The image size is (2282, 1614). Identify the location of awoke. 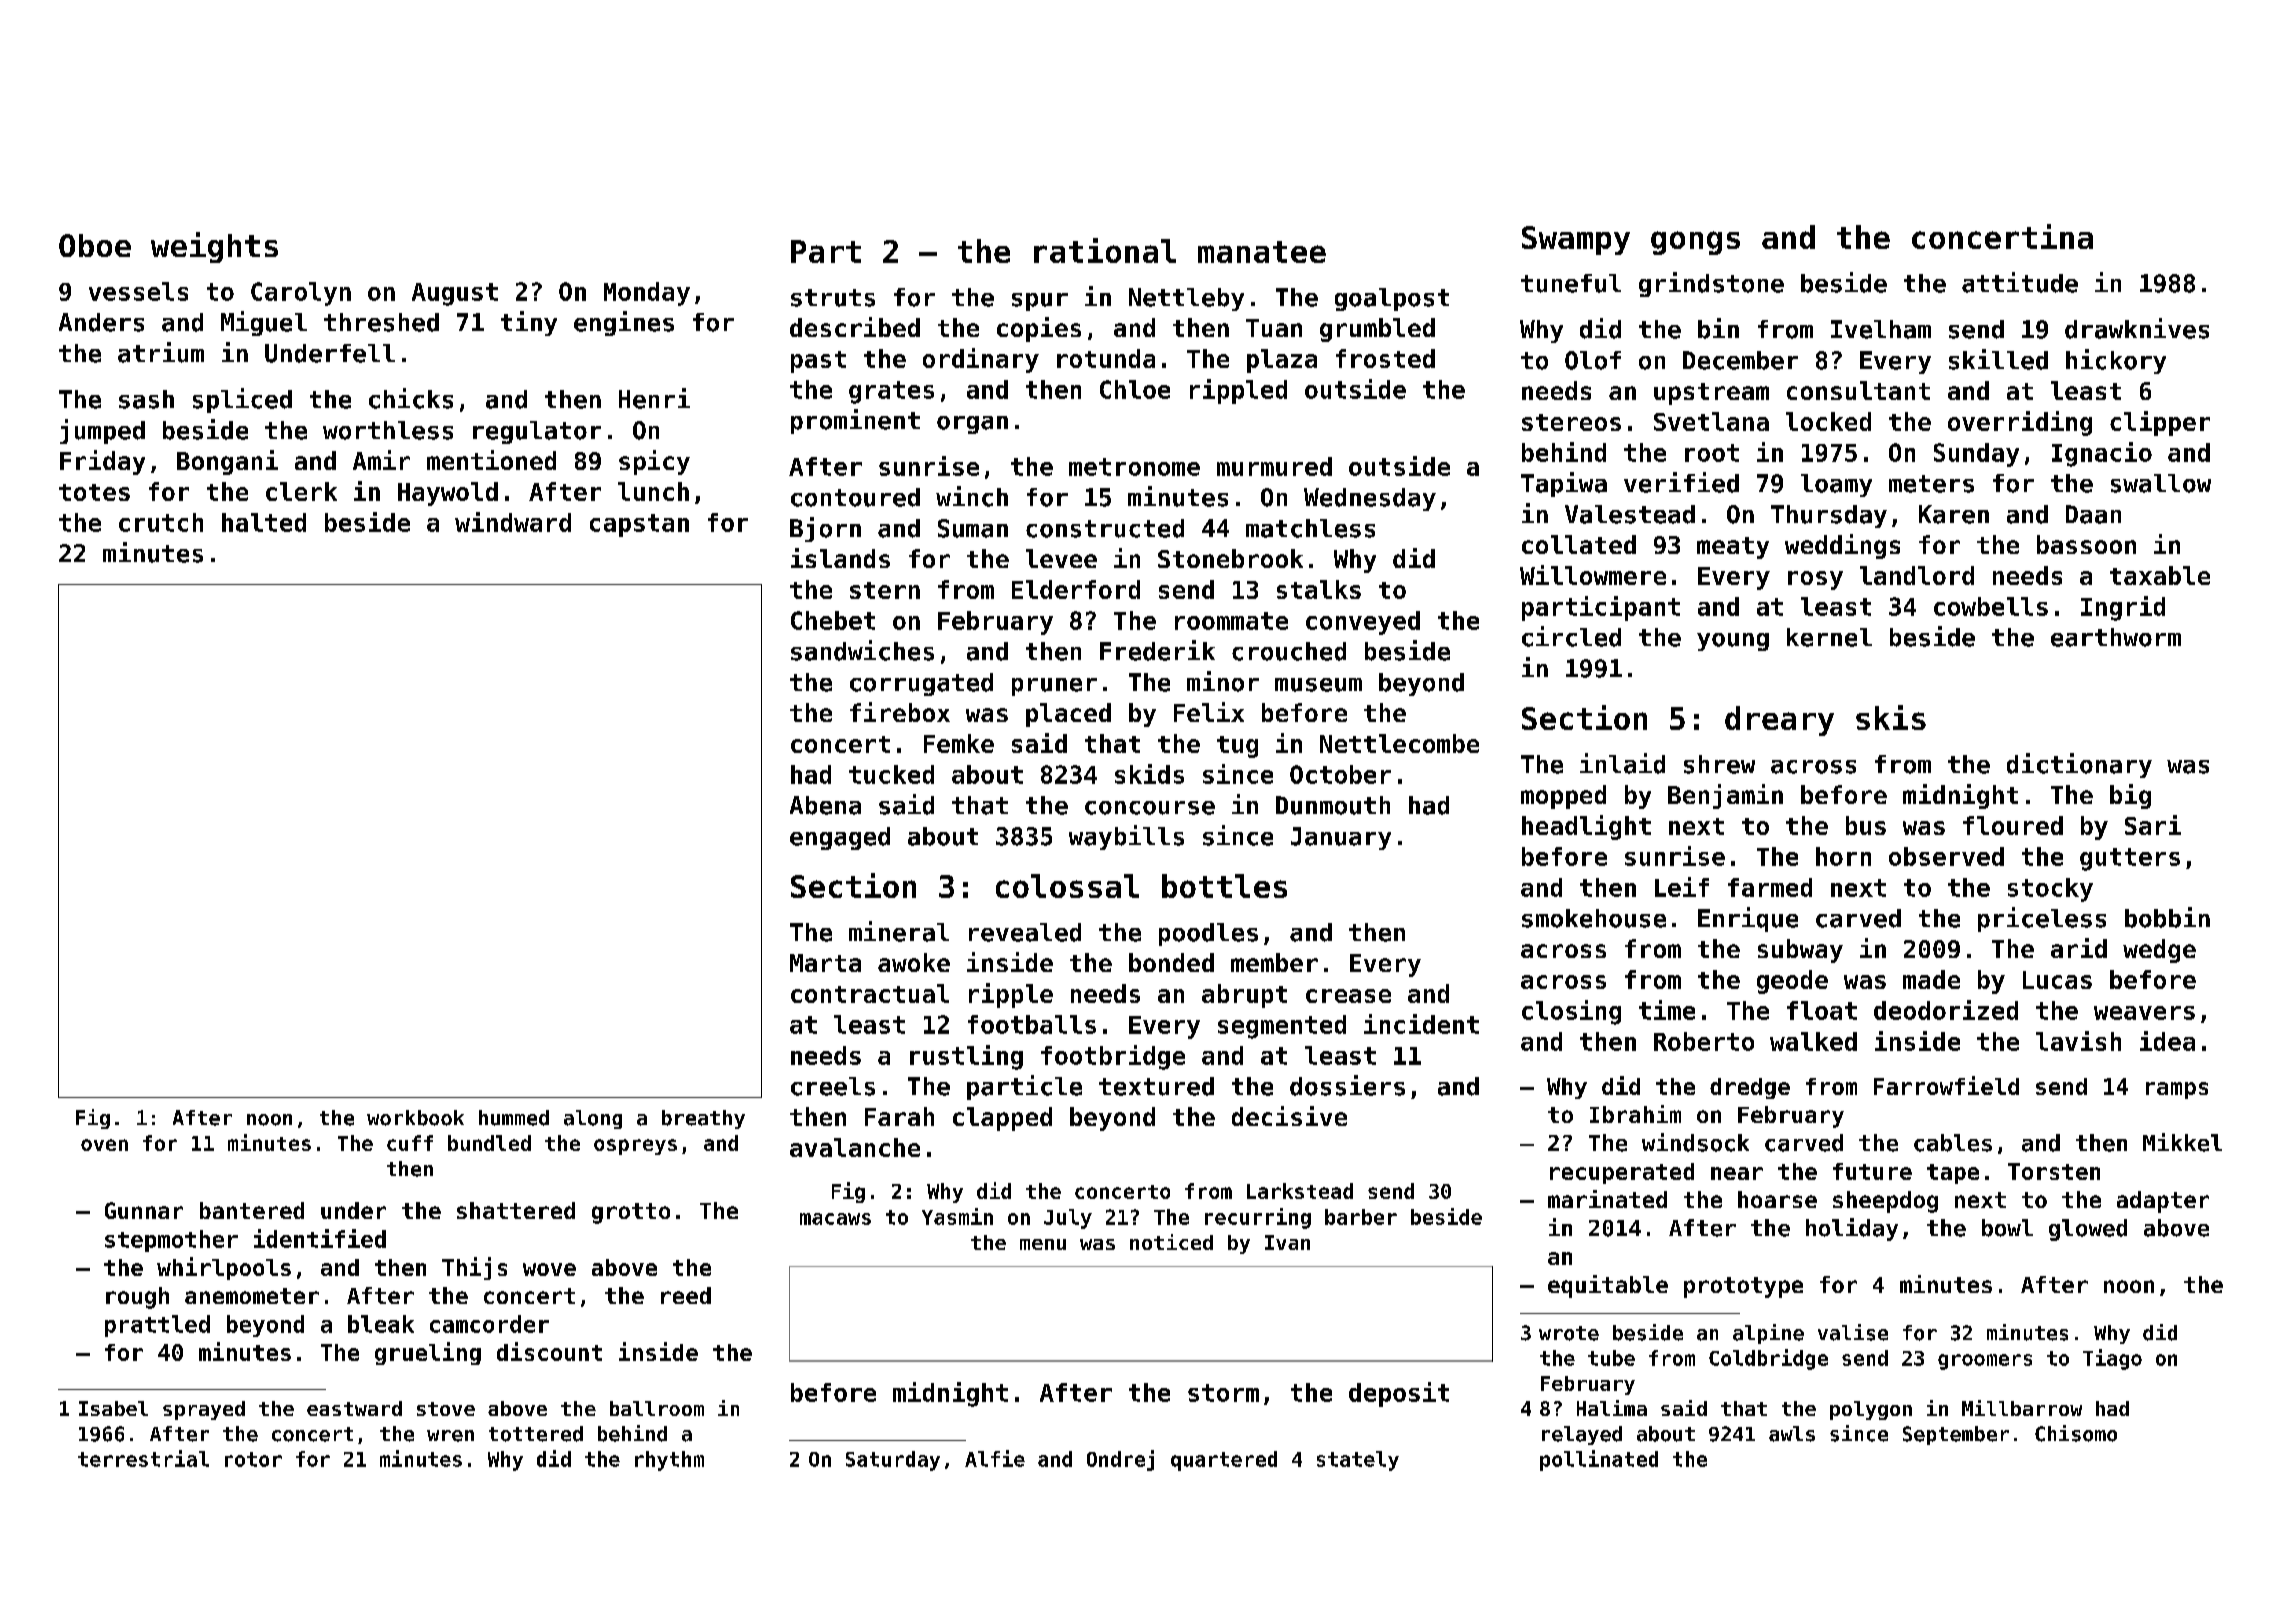
(914, 962).
